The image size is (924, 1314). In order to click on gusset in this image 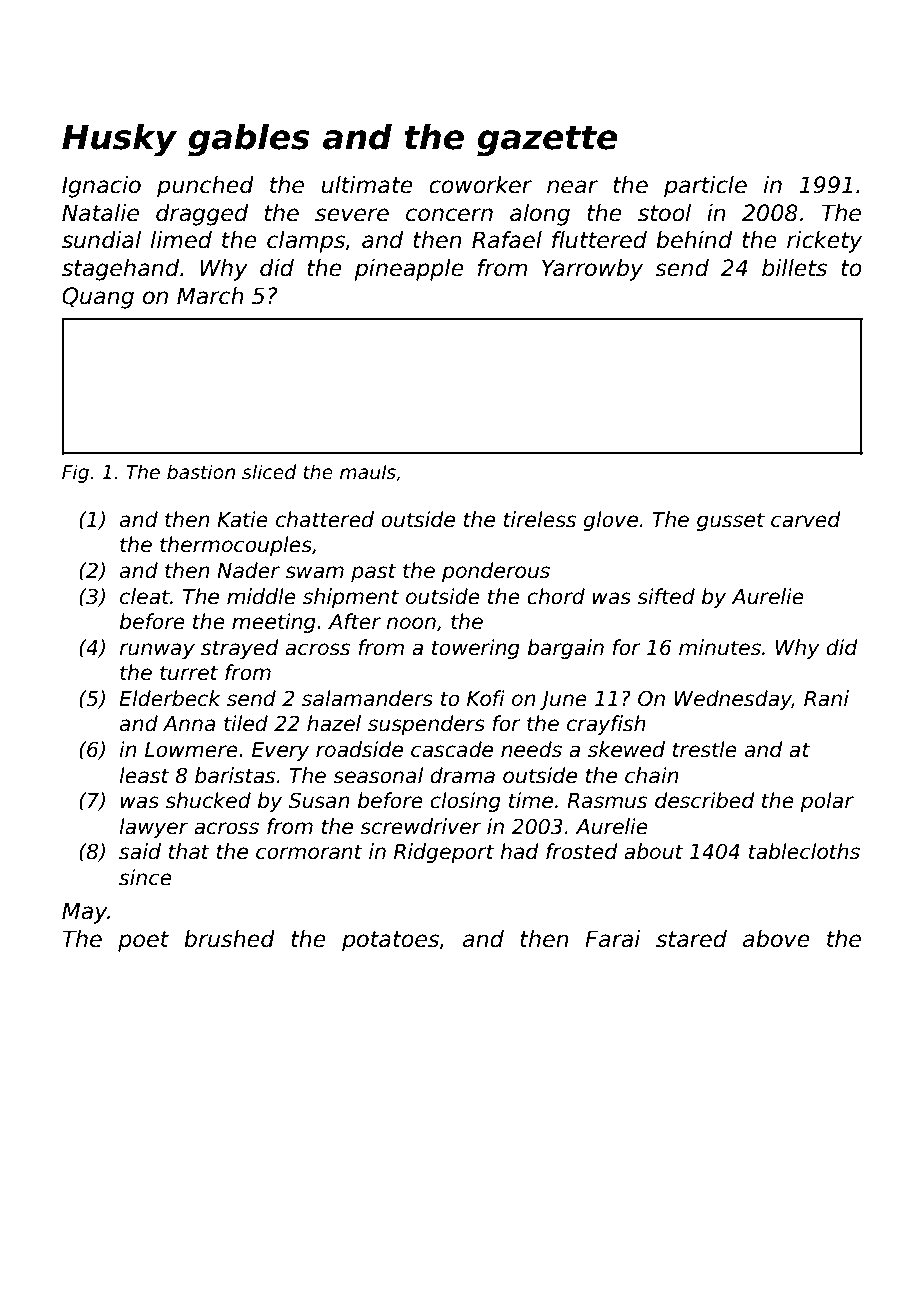, I will do `click(731, 521)`.
